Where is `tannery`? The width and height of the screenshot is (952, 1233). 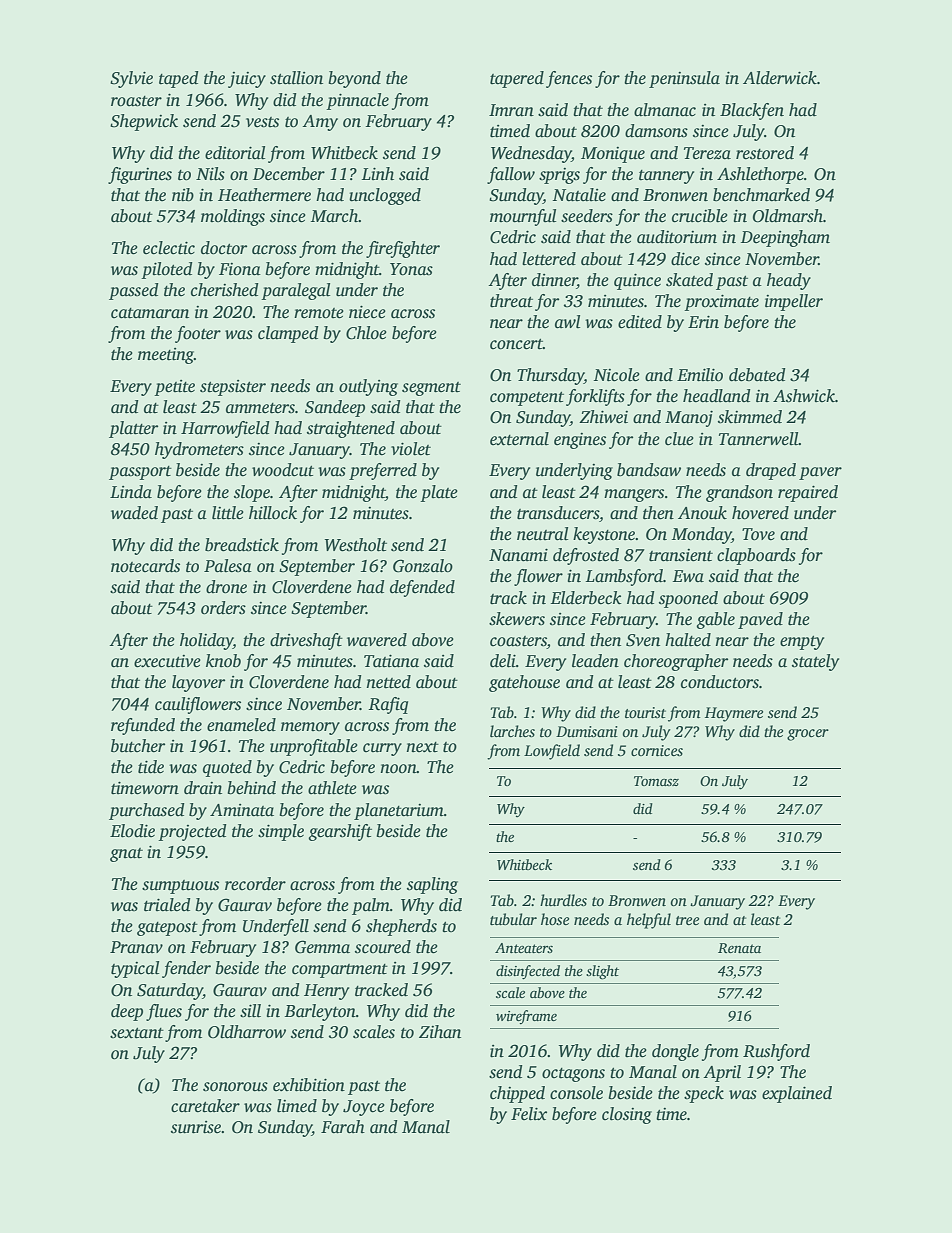
tannery is located at coordinates (666, 177).
